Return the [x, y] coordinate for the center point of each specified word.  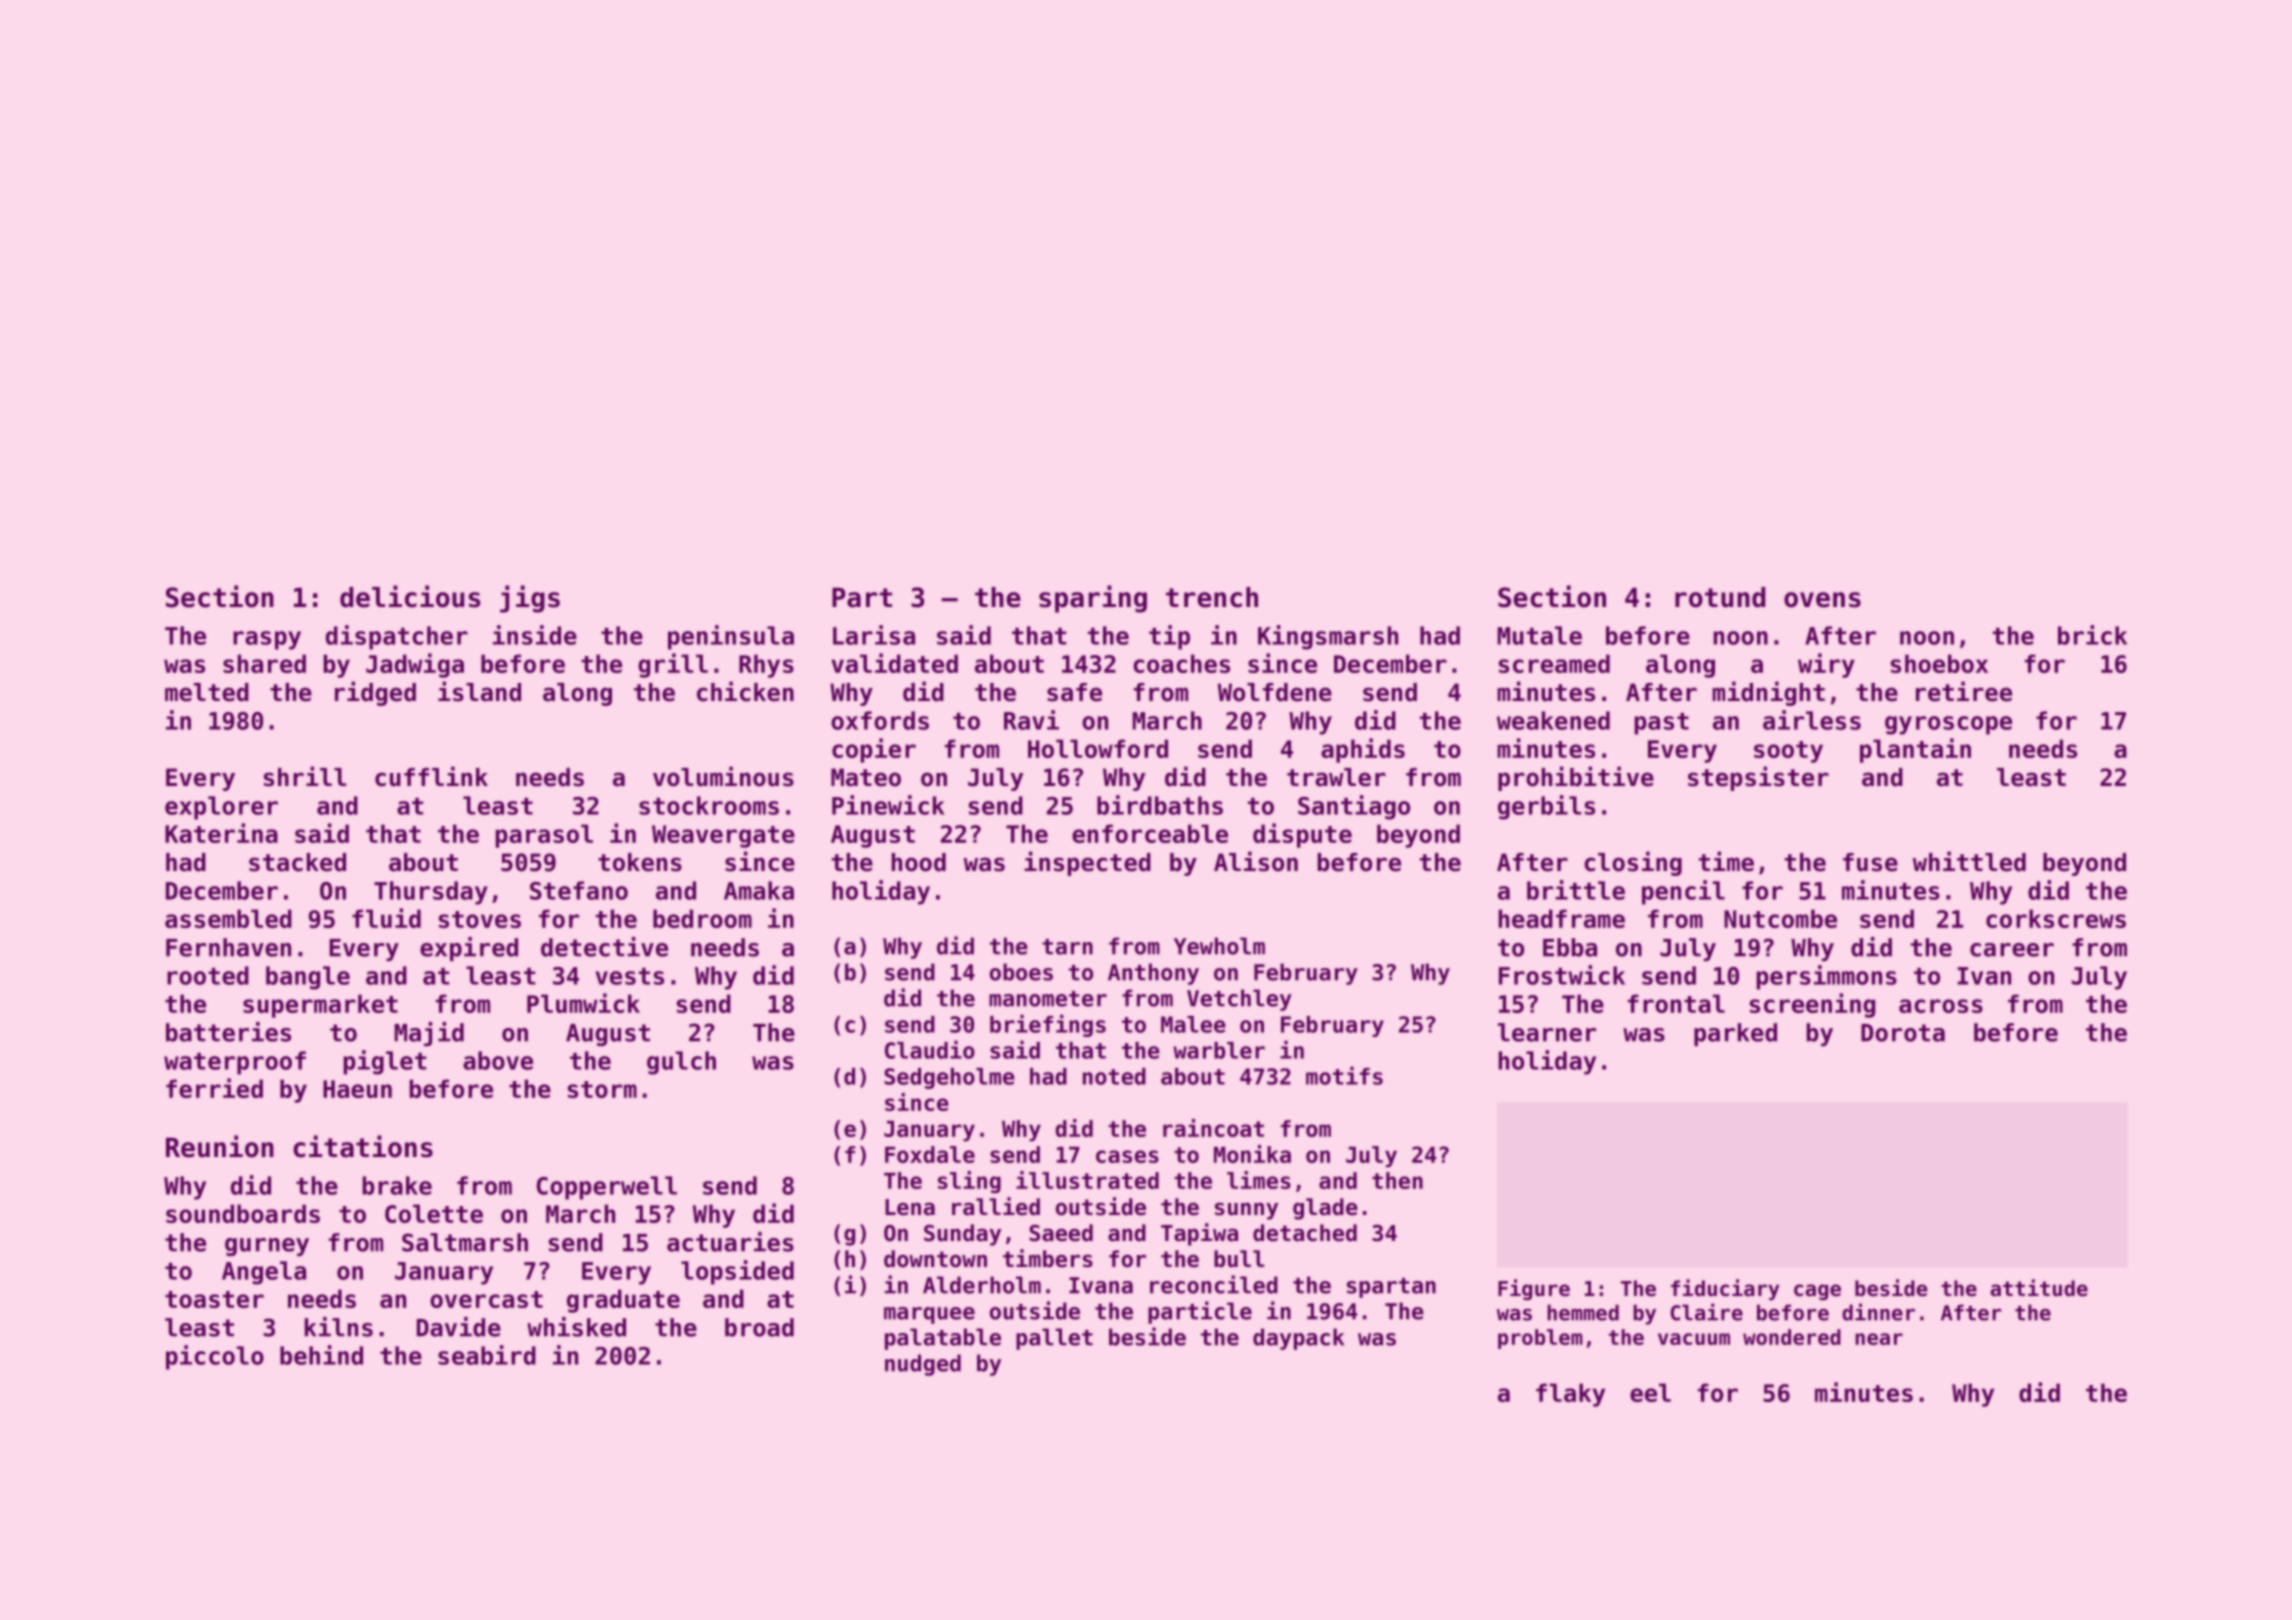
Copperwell [607, 1188]
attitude [2039, 1288]
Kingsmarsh [1328, 637]
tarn [1067, 947]
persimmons [1827, 977]
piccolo [215, 1357]
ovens [1822, 600]
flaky [1570, 1395]
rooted [208, 975]
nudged [923, 1365]
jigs [530, 599]
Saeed [1061, 1233]
